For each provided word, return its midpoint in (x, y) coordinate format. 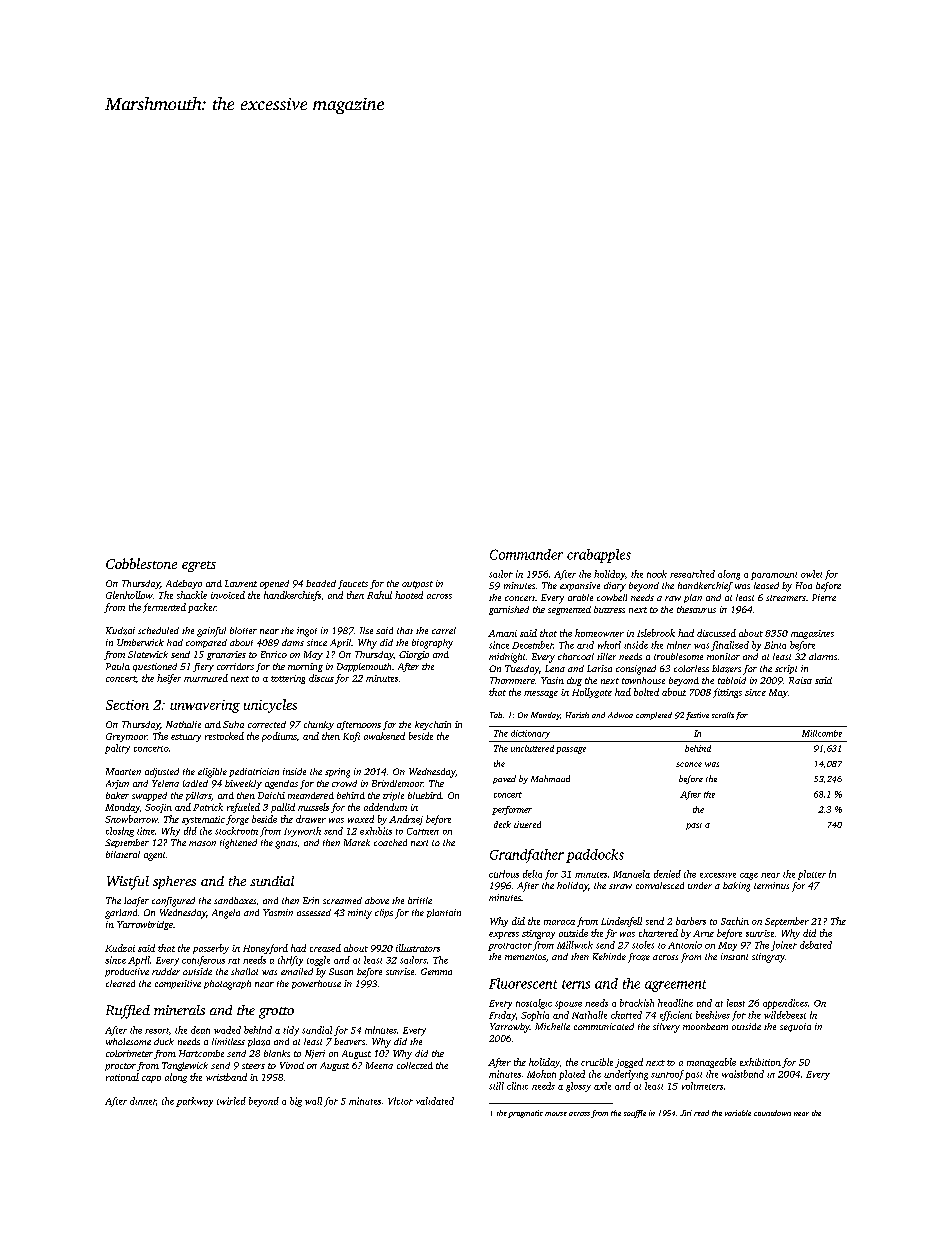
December (532, 645)
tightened (238, 844)
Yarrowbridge (145, 925)
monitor (723, 656)
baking (736, 887)
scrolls (723, 715)
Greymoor (126, 737)
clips (384, 913)
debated (816, 945)
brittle (420, 900)
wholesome (128, 1041)
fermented (164, 608)
